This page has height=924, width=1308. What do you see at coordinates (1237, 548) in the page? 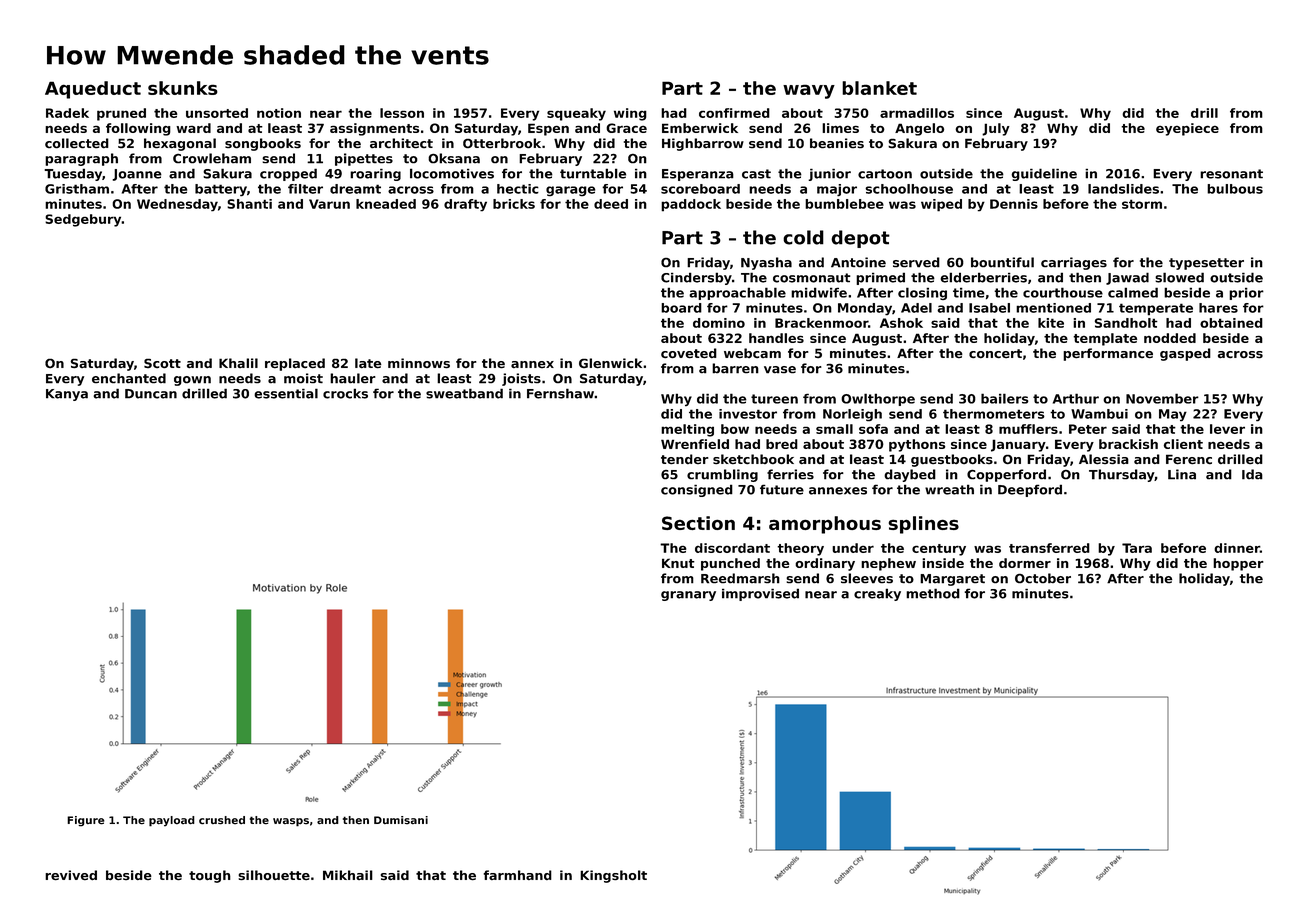
I see `dinner` at bounding box center [1237, 548].
